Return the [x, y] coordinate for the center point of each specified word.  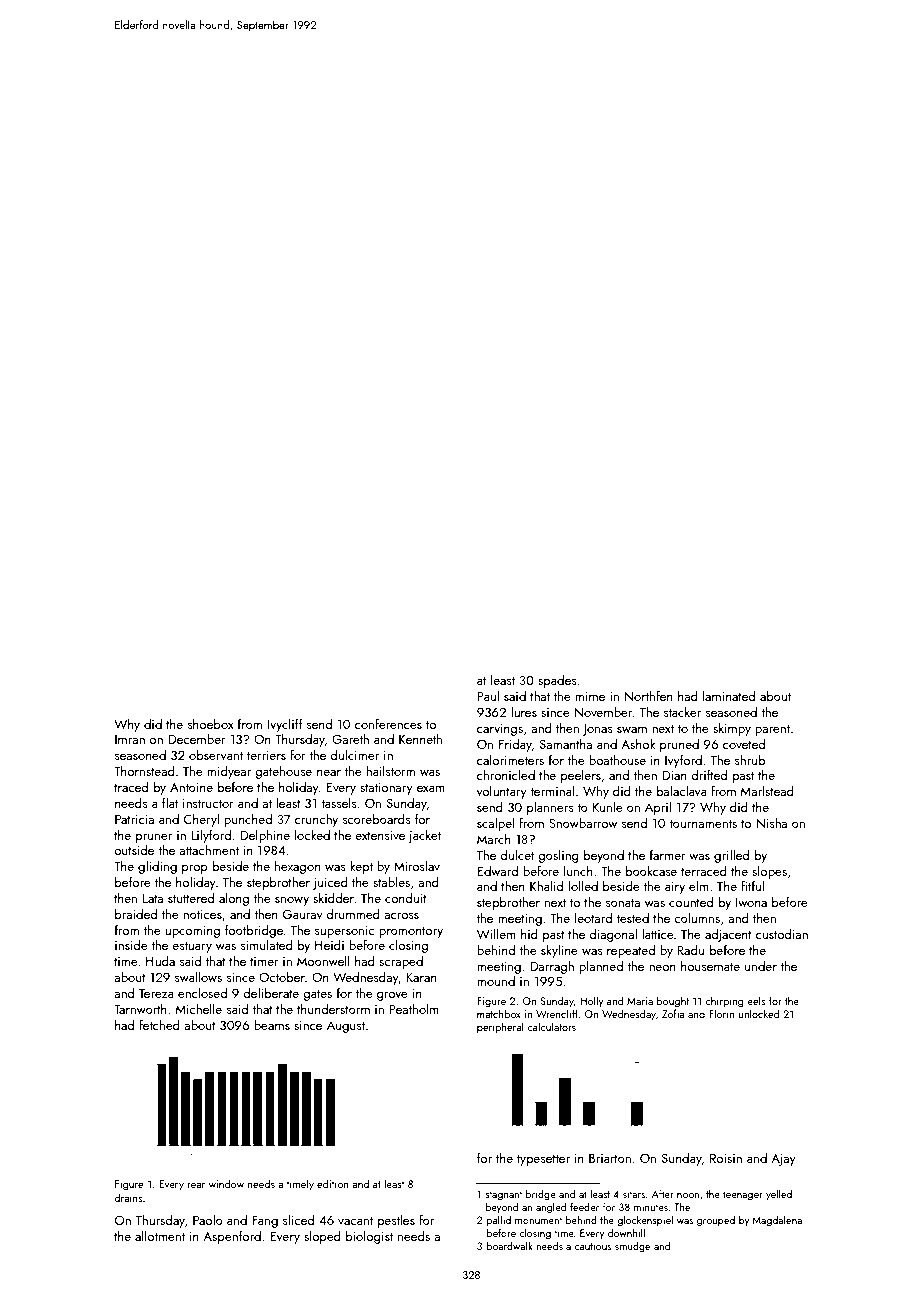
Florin [721, 1013]
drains [128, 1197]
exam [431, 789]
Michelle [199, 1009]
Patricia [134, 819]
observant [216, 755]
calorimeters [510, 760]
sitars [634, 1194]
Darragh [552, 967]
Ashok [638, 744]
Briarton [610, 1158]
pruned [679, 745]
